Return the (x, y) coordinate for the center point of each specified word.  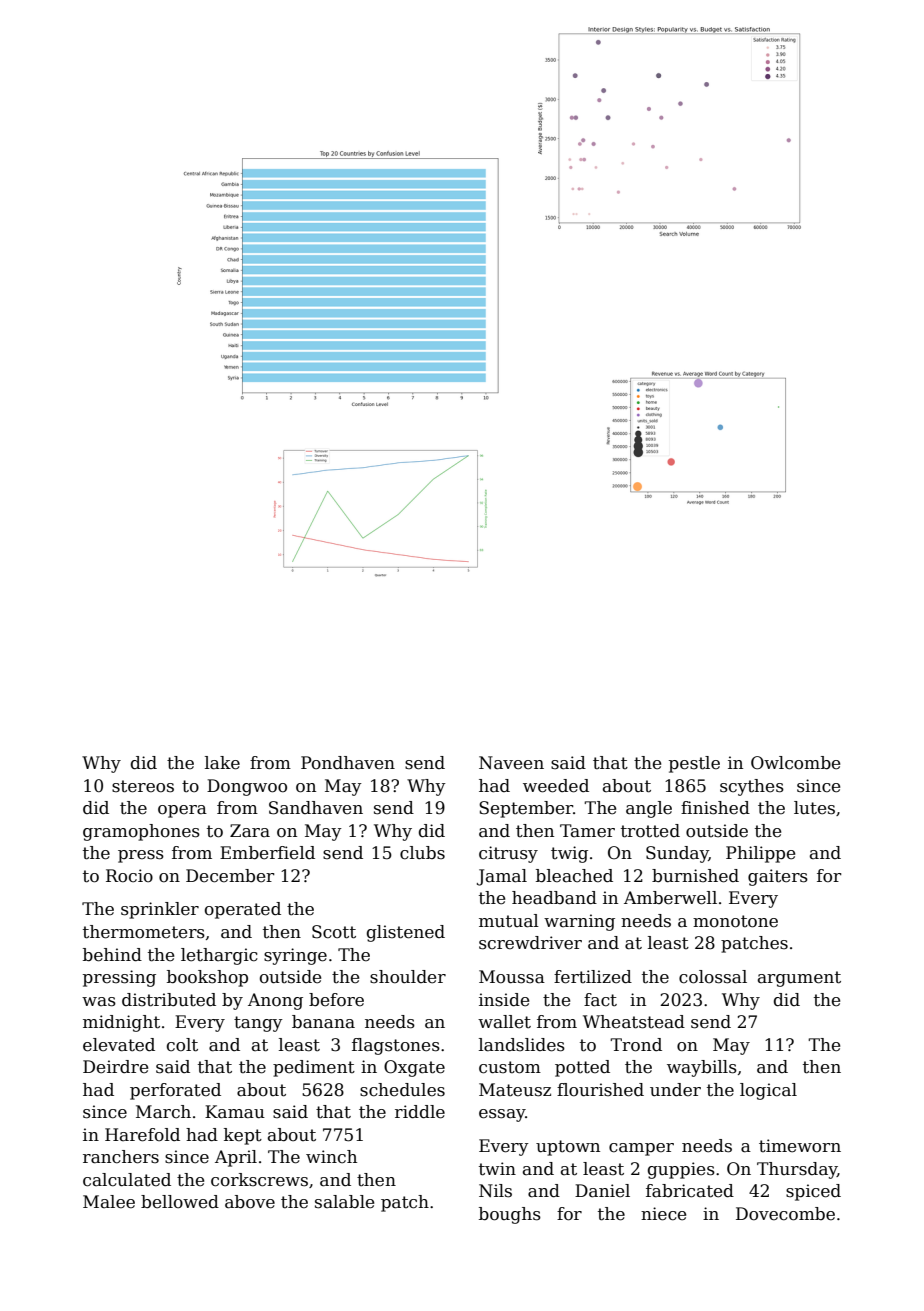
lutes (814, 808)
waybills (702, 1068)
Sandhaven (316, 808)
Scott (334, 932)
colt (182, 1045)
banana (323, 1022)
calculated (127, 1180)
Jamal (502, 877)
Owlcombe (795, 763)
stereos (143, 786)
